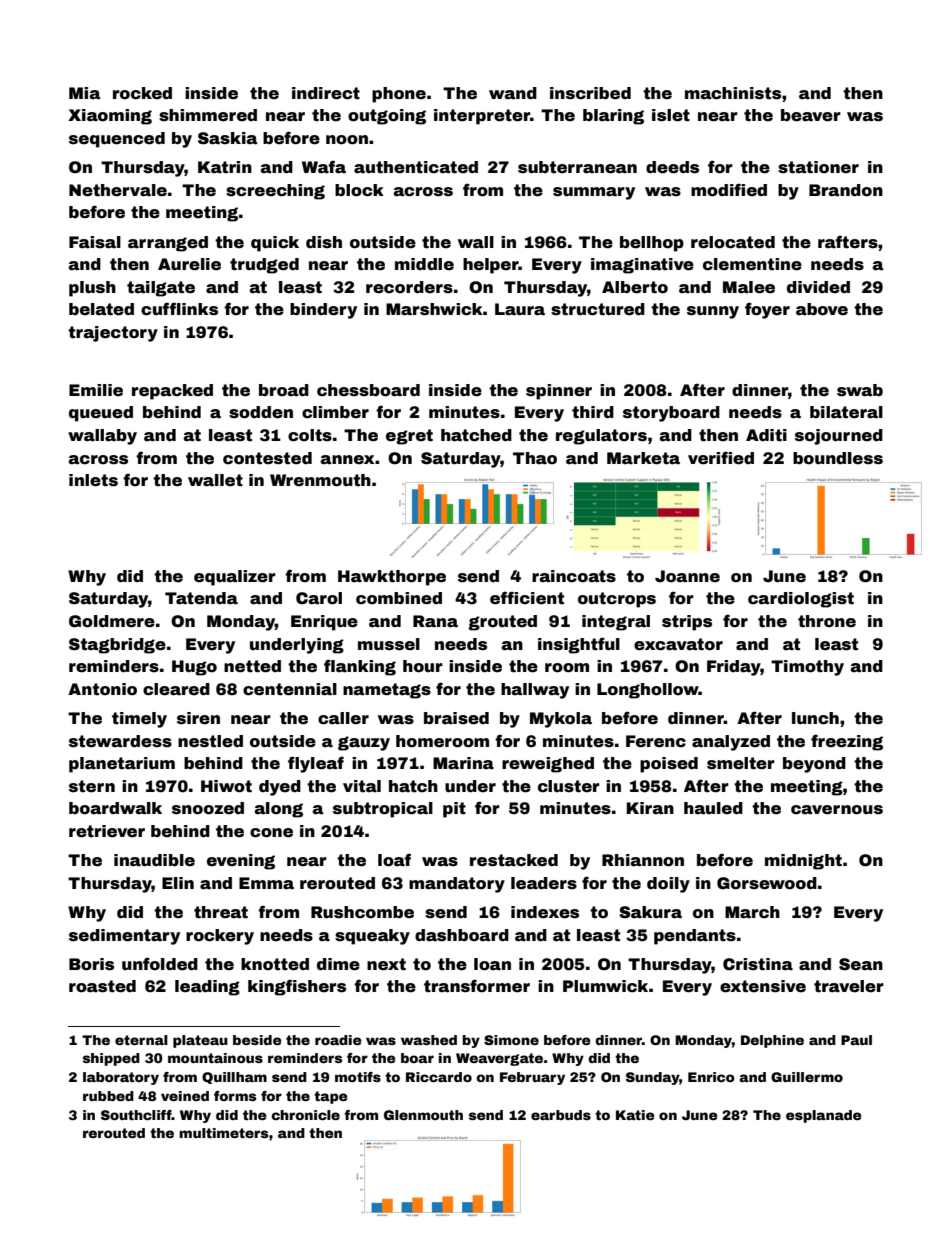 The height and width of the document is (1233, 952). Describe the element at coordinates (767, 310) in the document. I see `foyer` at that location.
